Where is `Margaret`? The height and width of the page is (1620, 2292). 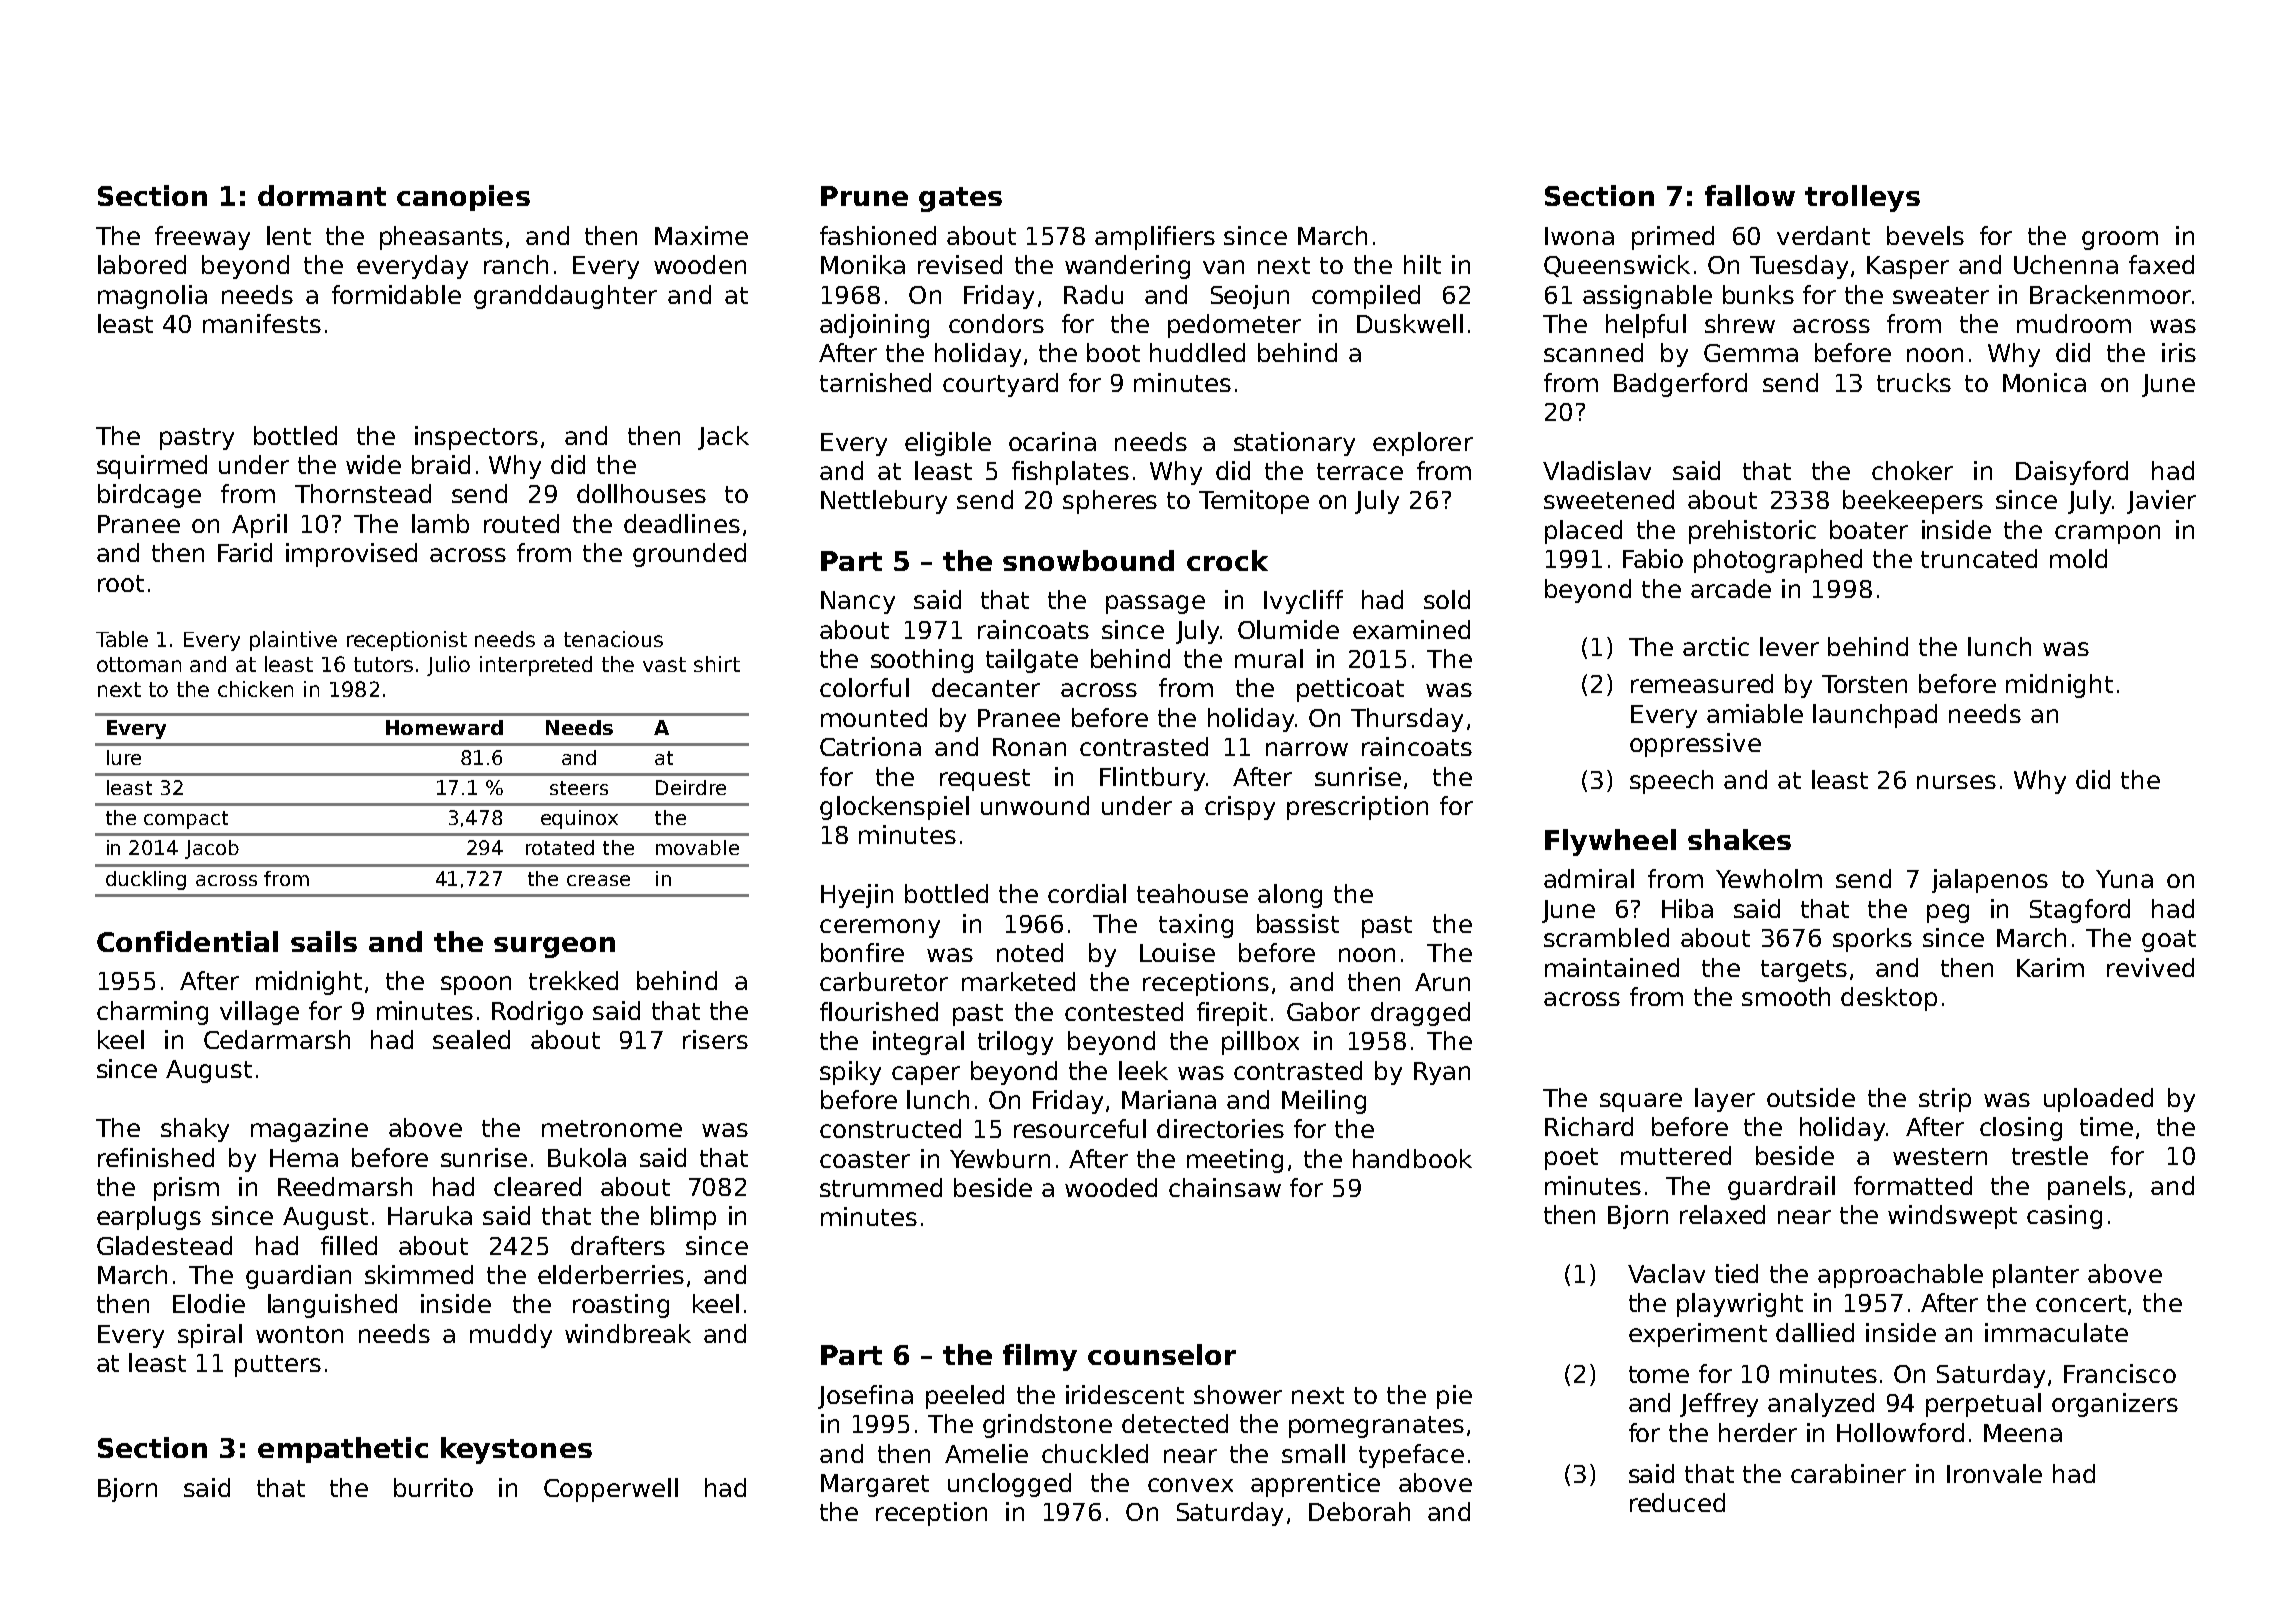 Margaret is located at coordinates (875, 1485).
